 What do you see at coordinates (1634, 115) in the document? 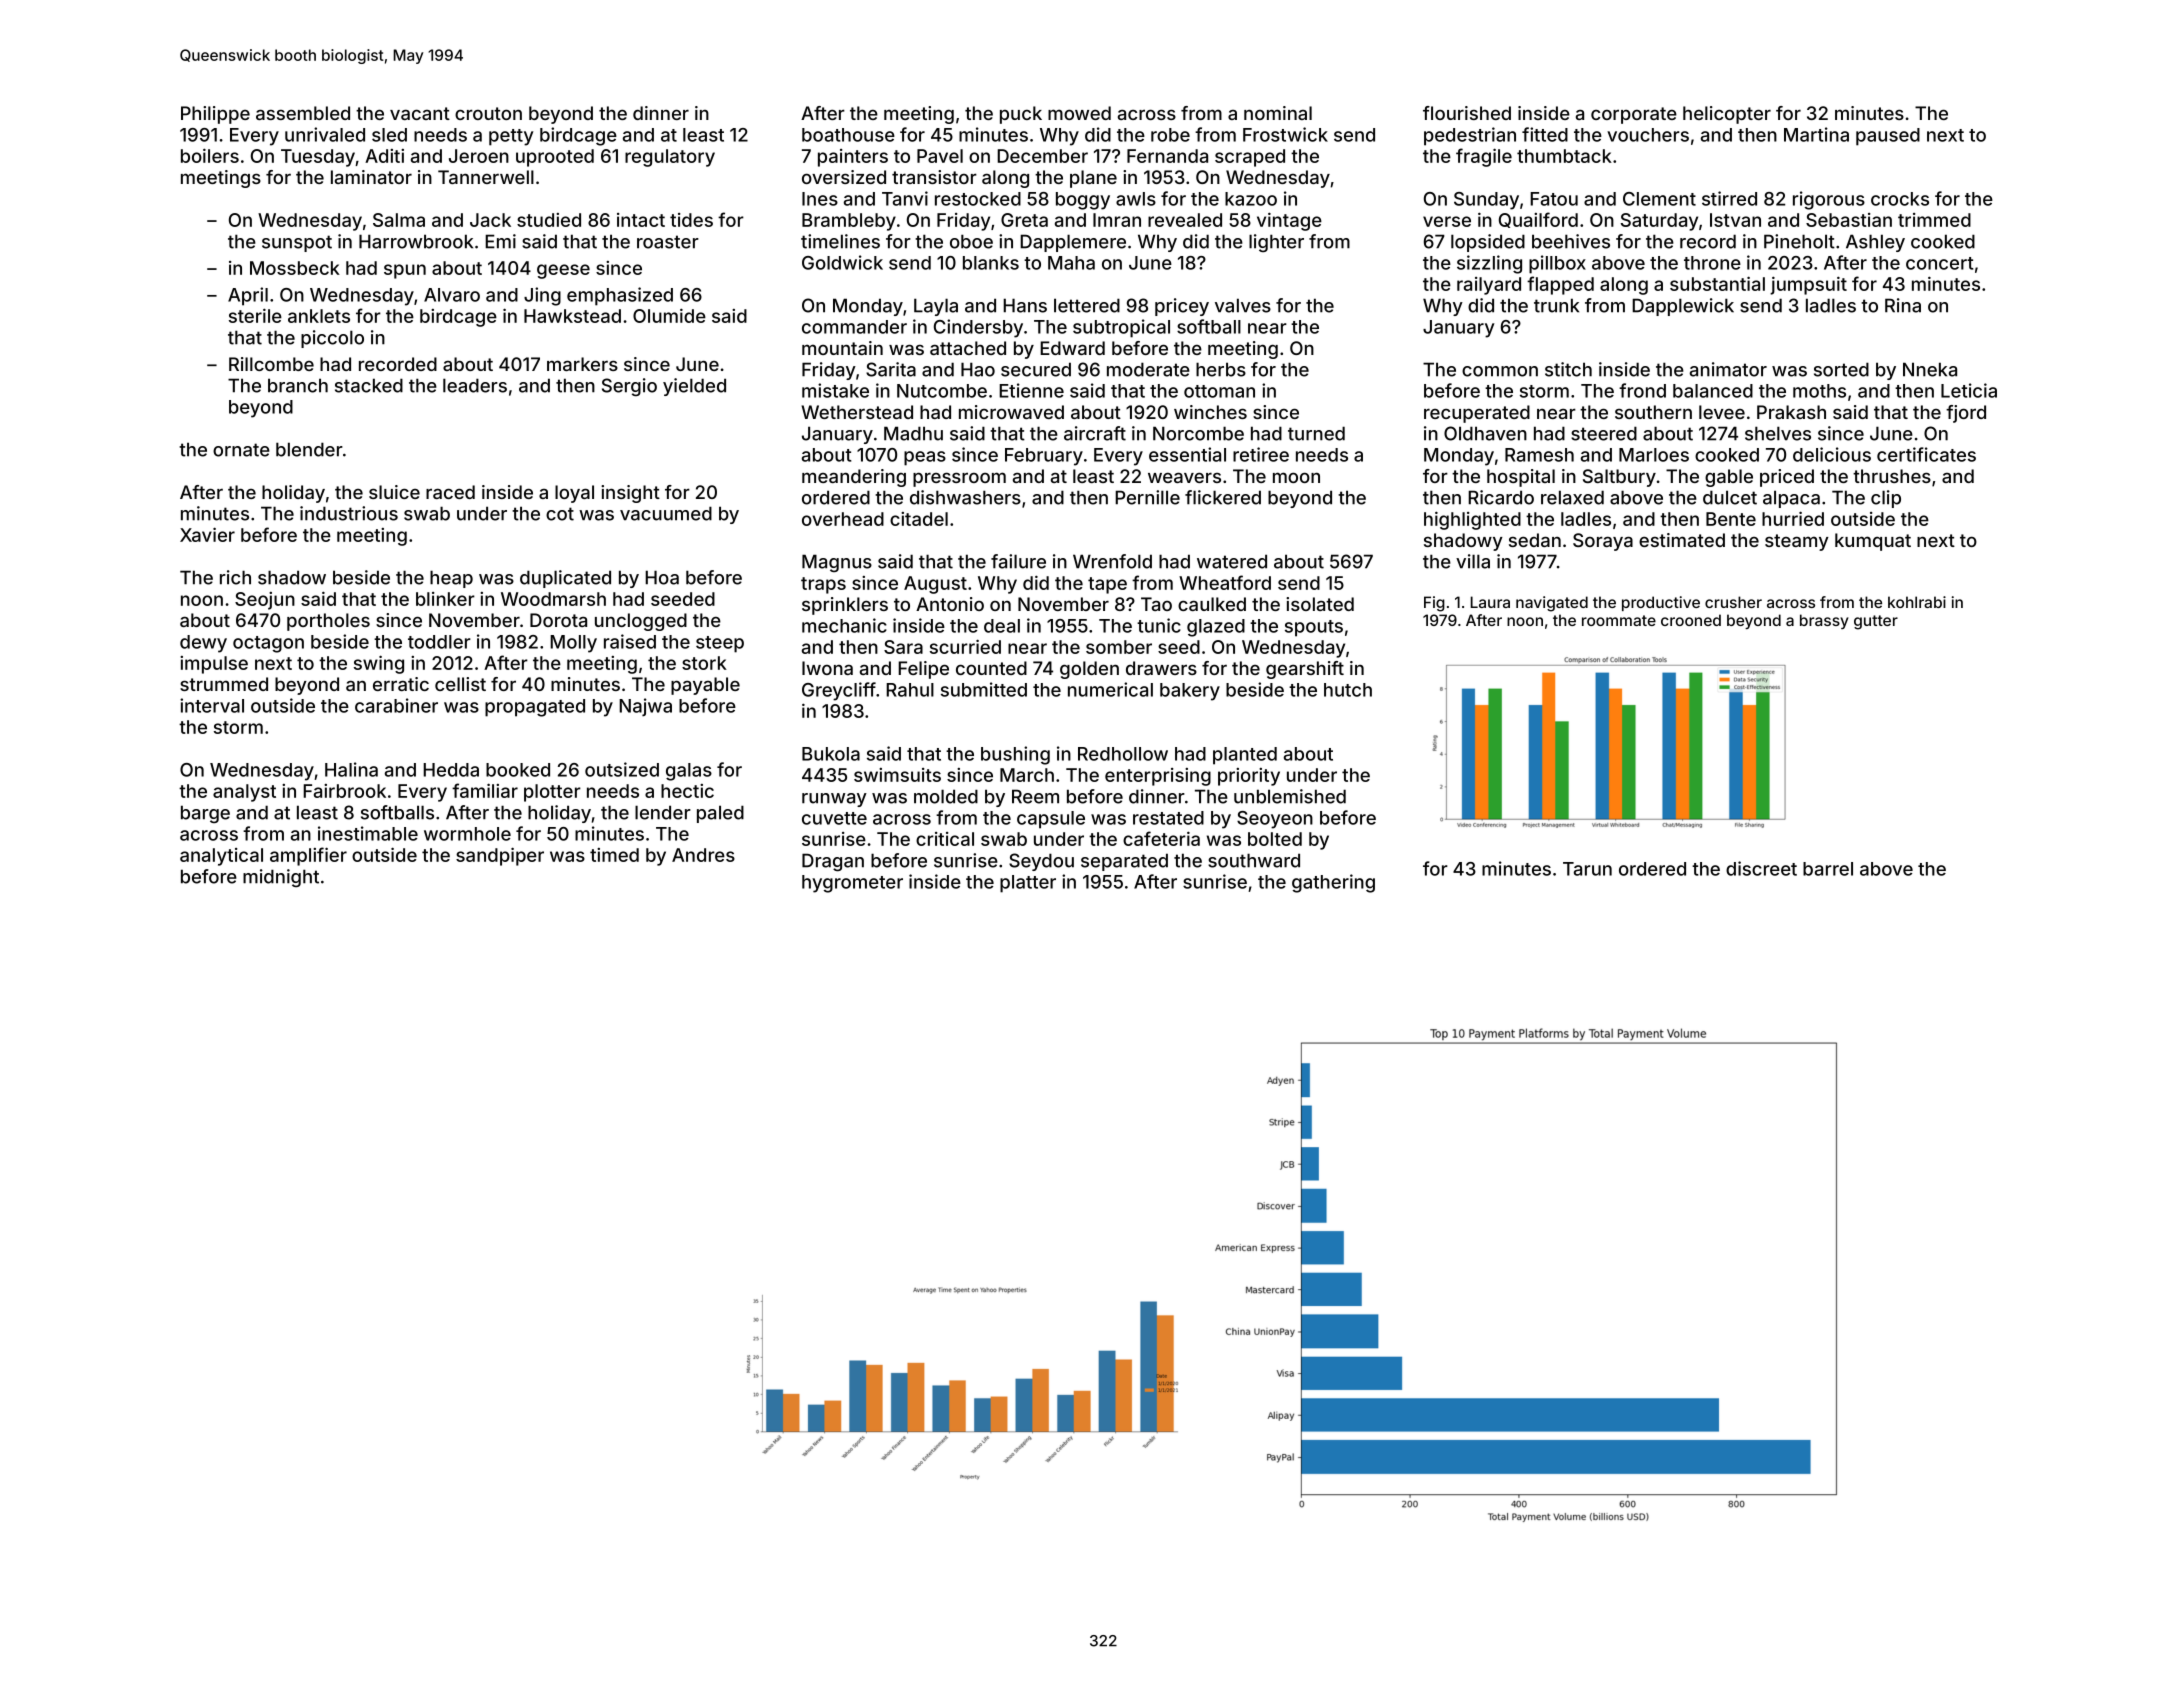
I see `corporate` at bounding box center [1634, 115].
